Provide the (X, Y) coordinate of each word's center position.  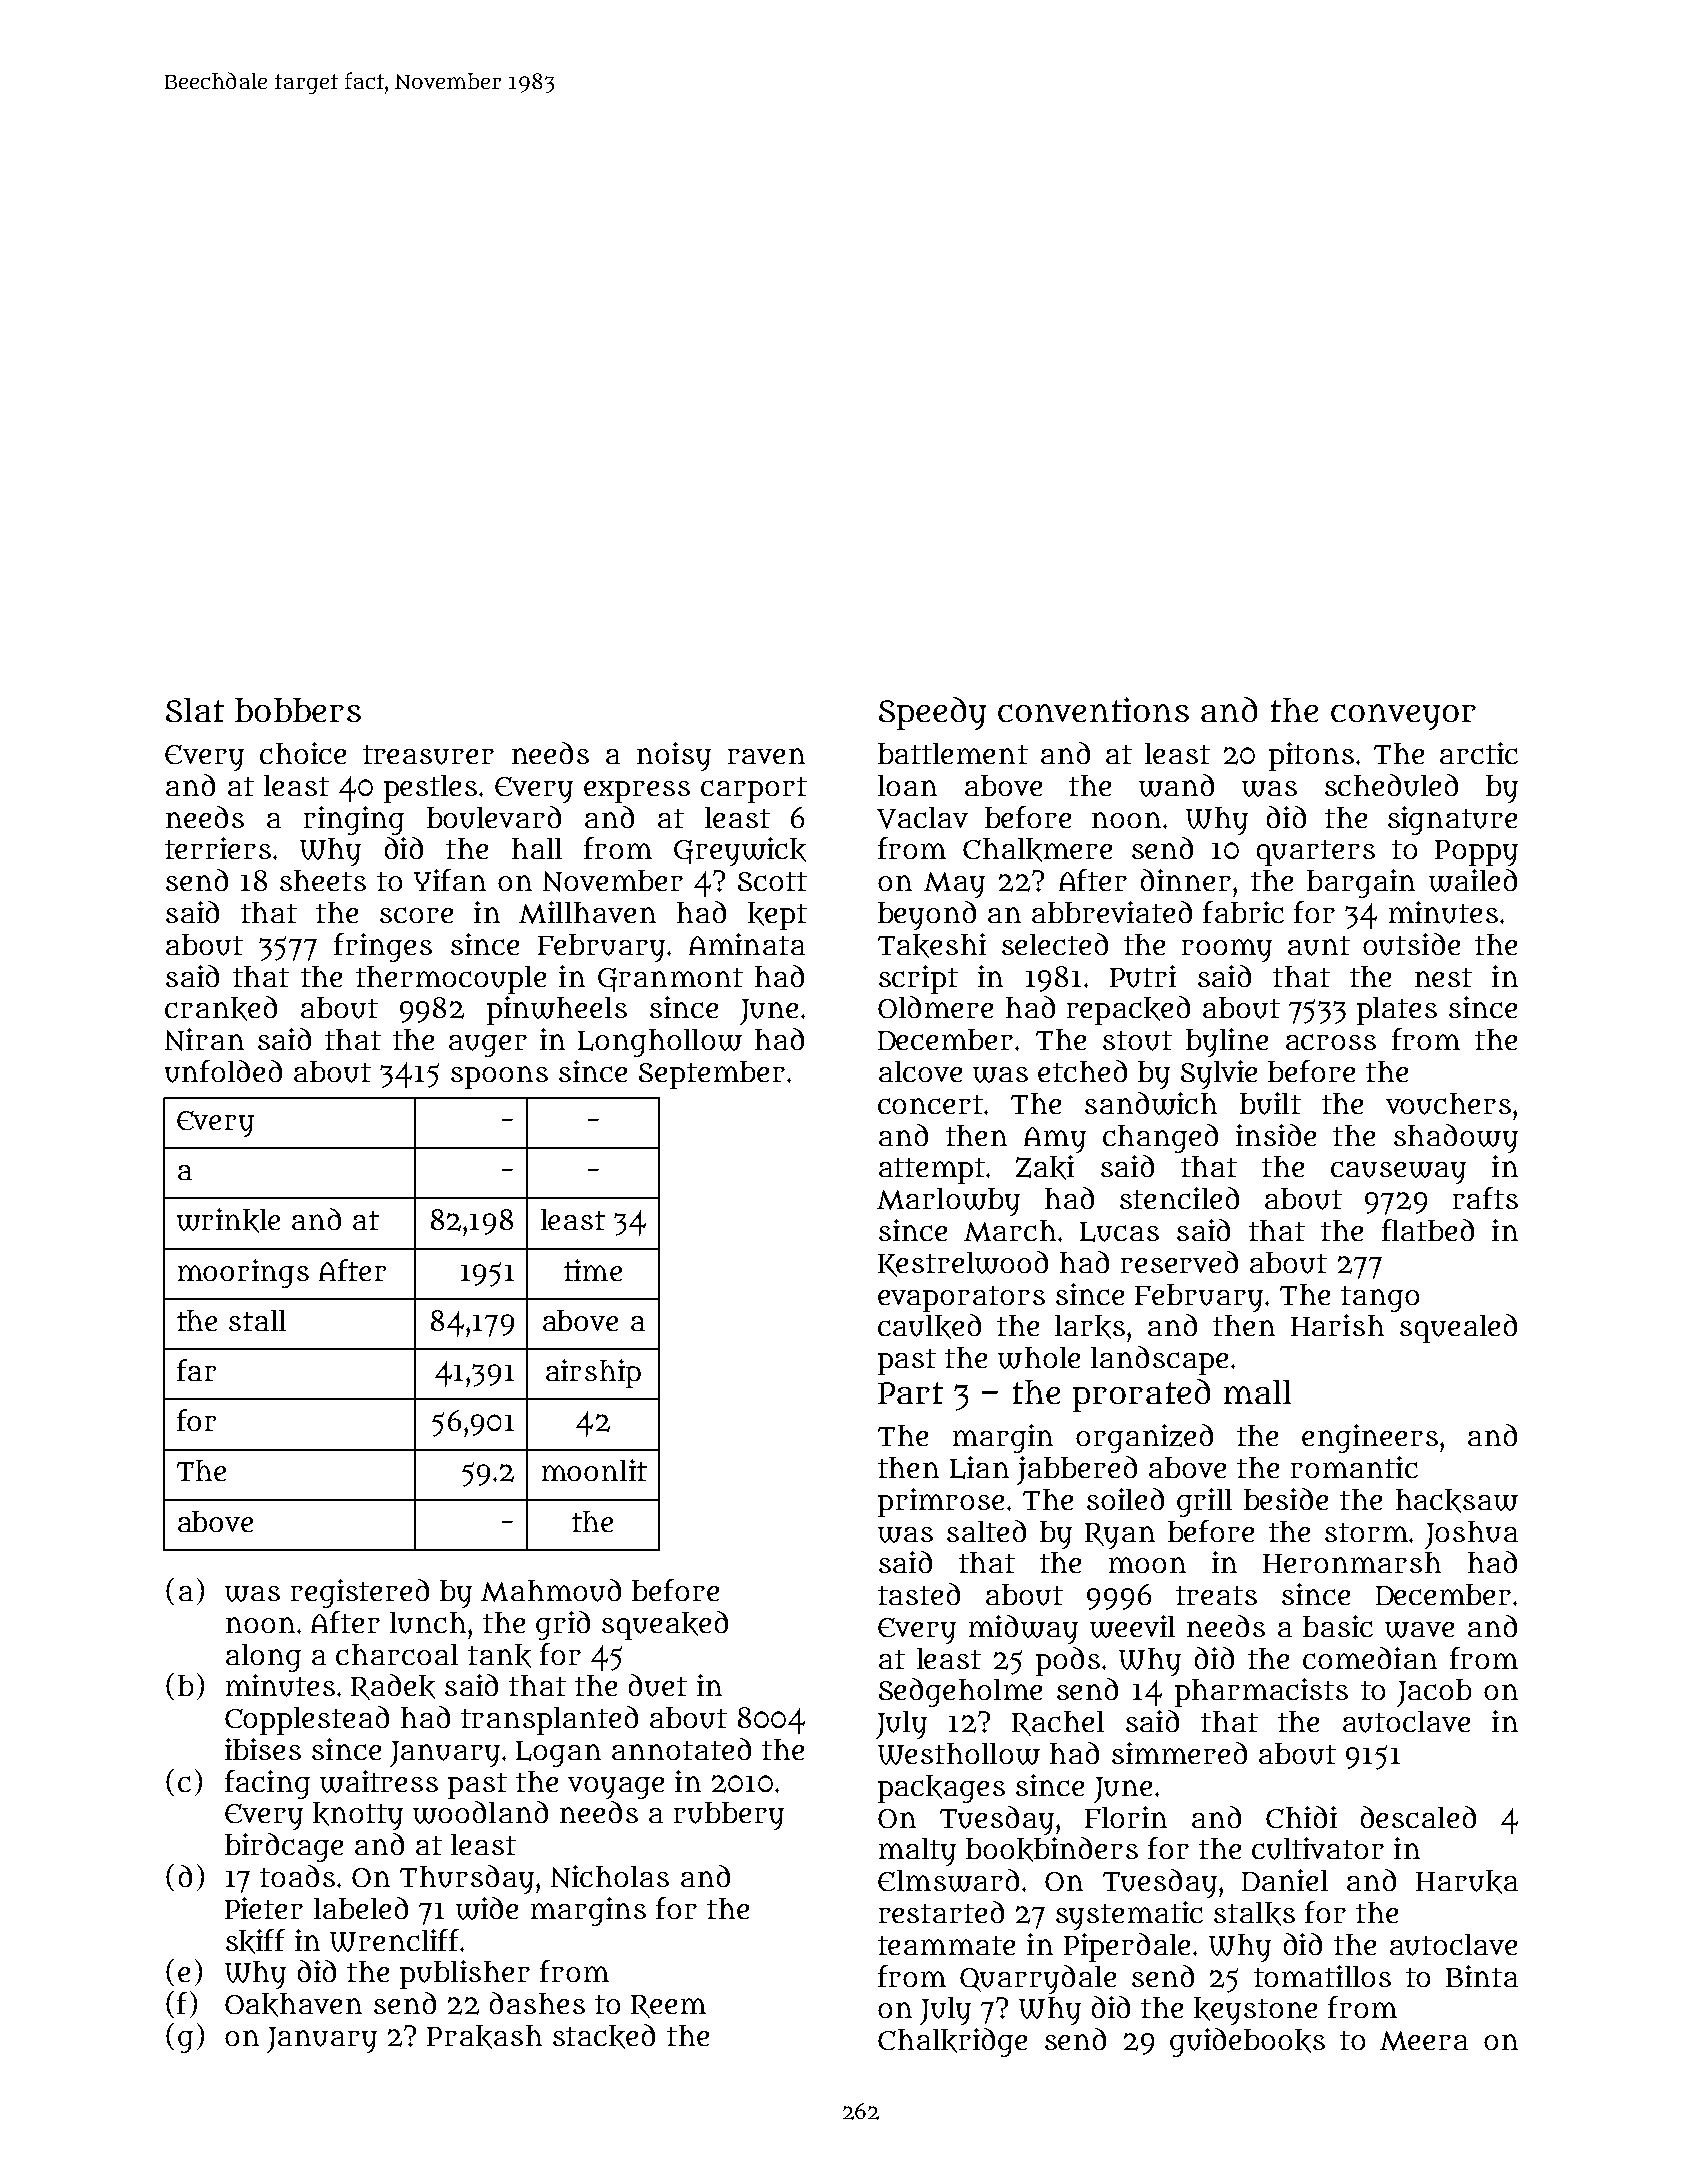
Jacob (1434, 1693)
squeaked (665, 1625)
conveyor (1403, 717)
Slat (195, 710)
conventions (1093, 709)
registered (360, 1593)
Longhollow (660, 1043)
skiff (255, 1941)
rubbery (729, 1816)
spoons (499, 1077)
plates (1397, 1011)
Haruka (1467, 1882)
